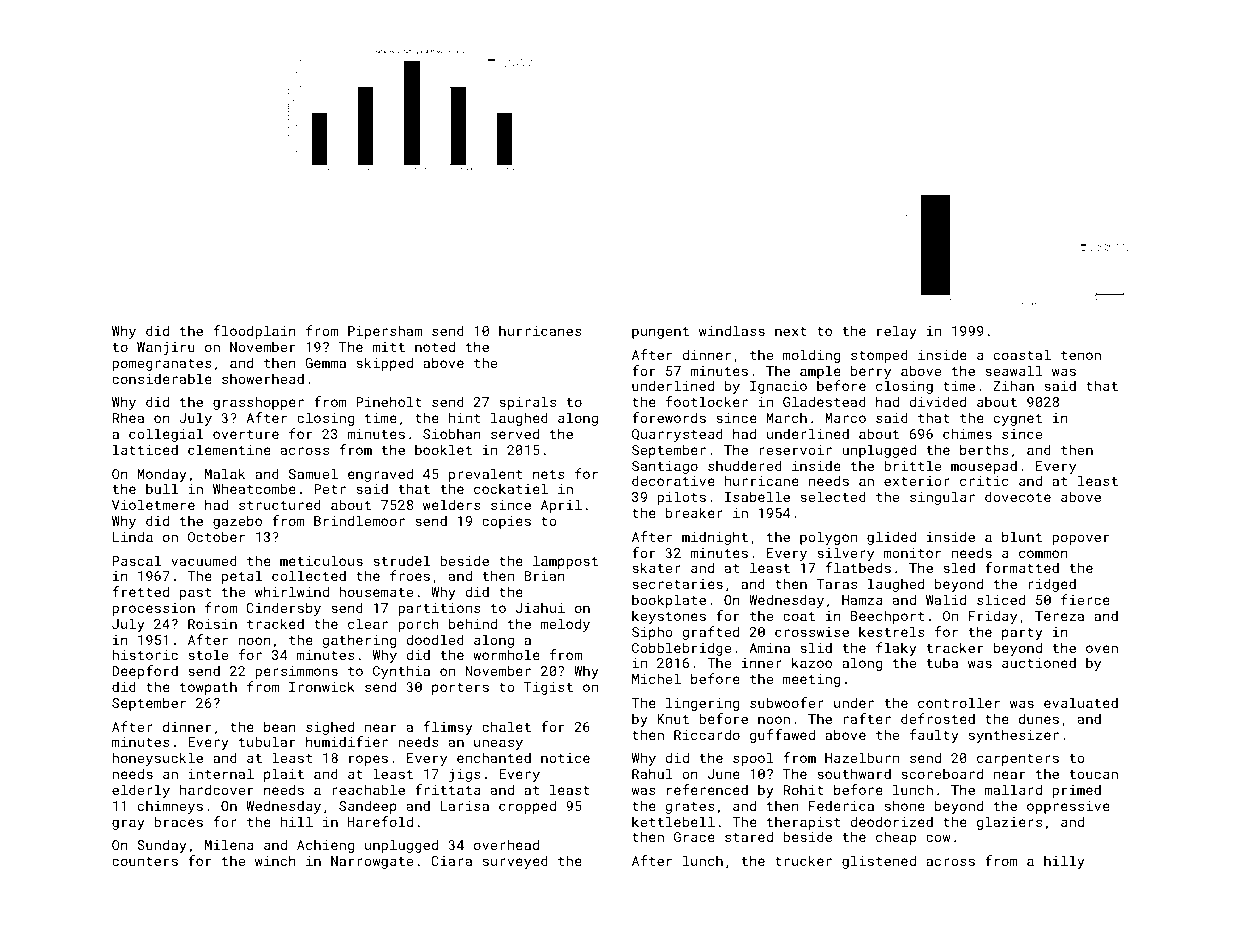 The width and height of the screenshot is (1233, 952). I want to click on skipped, so click(384, 364).
